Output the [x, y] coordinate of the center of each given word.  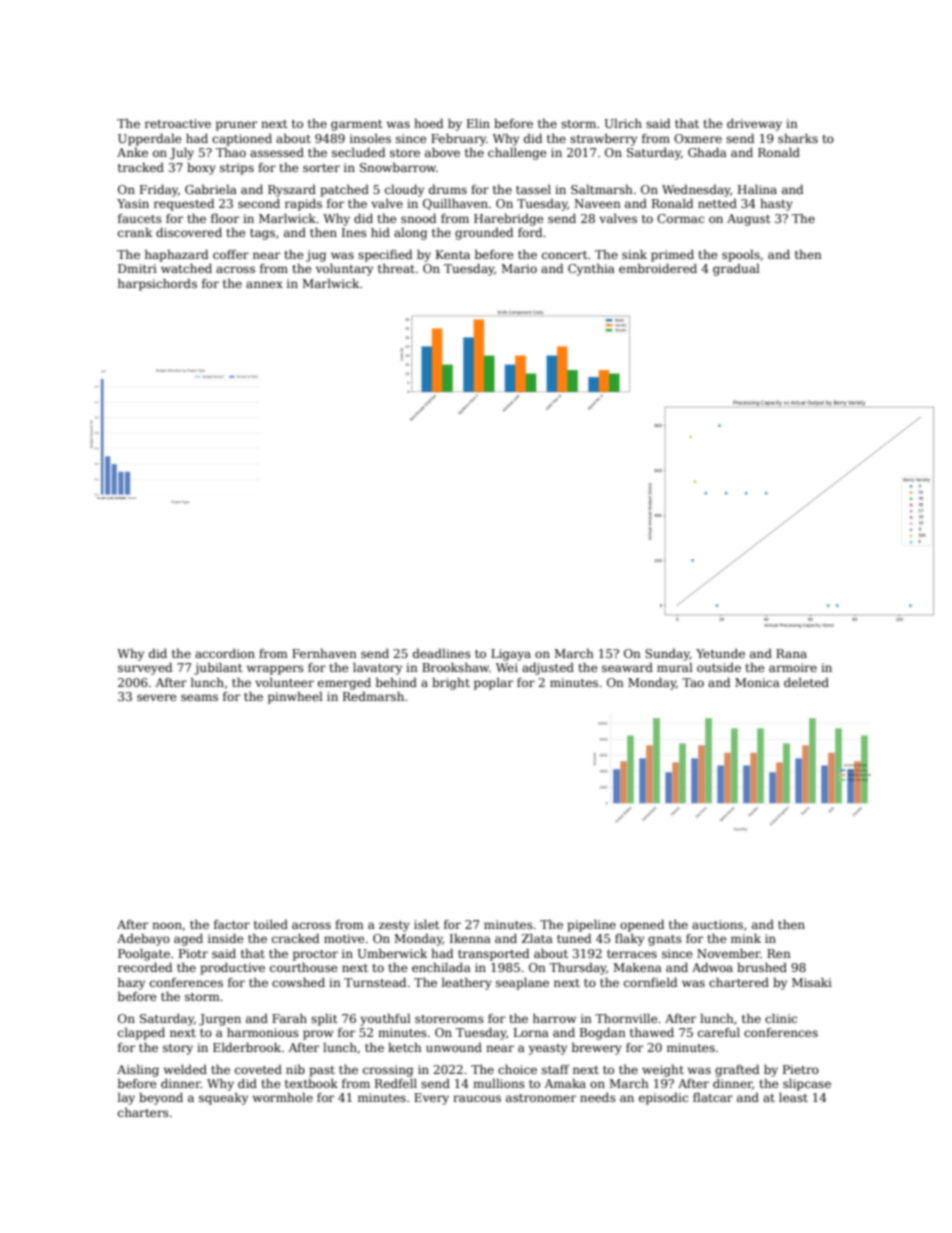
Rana [791, 653]
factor [232, 924]
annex [264, 284]
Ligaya [511, 655]
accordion [225, 653]
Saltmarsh [602, 189]
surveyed [145, 668]
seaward [627, 667]
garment [356, 125]
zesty [394, 926]
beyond [161, 1098]
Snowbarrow [398, 167]
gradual [736, 269]
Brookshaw [455, 667]
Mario [519, 268]
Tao [693, 682]
